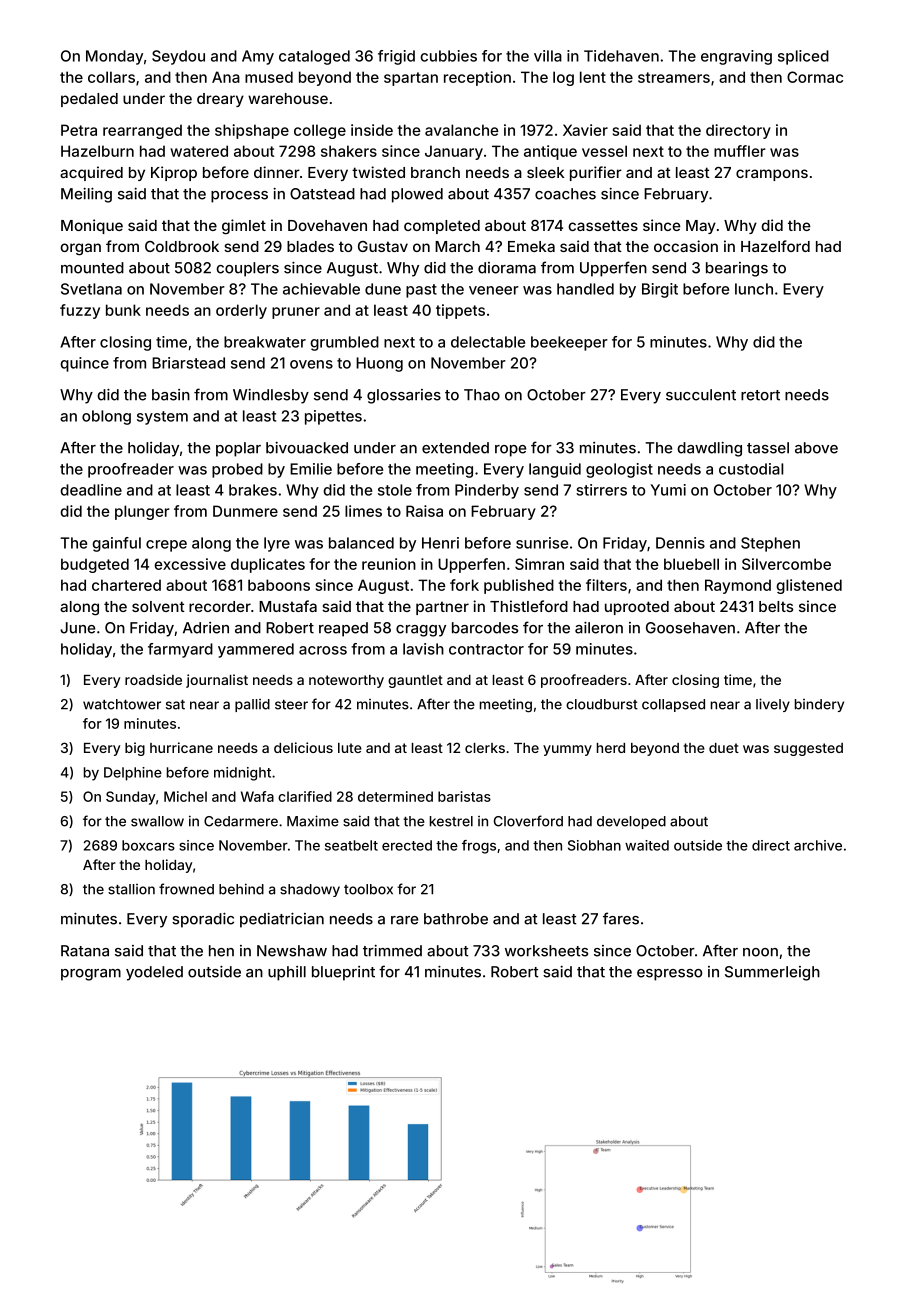 The height and width of the page is (1316, 908). I want to click on gainful, so click(116, 544).
